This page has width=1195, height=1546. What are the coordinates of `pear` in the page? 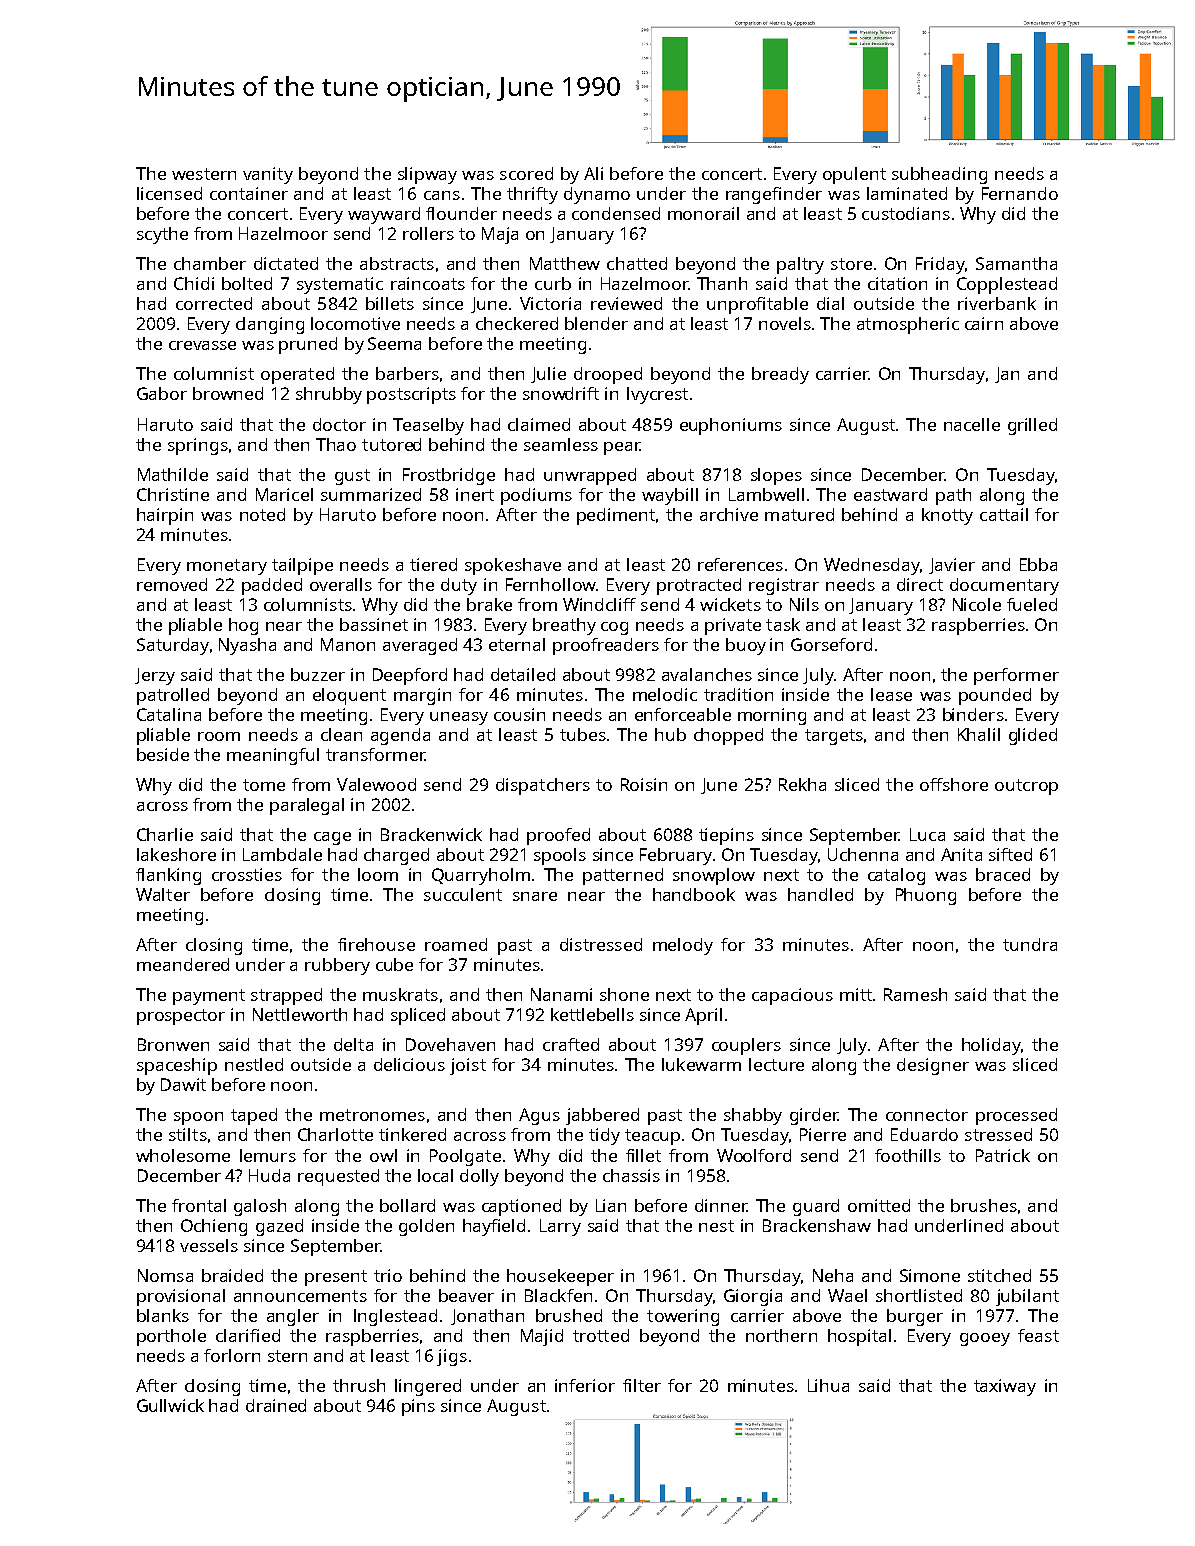 It's located at (622, 448).
